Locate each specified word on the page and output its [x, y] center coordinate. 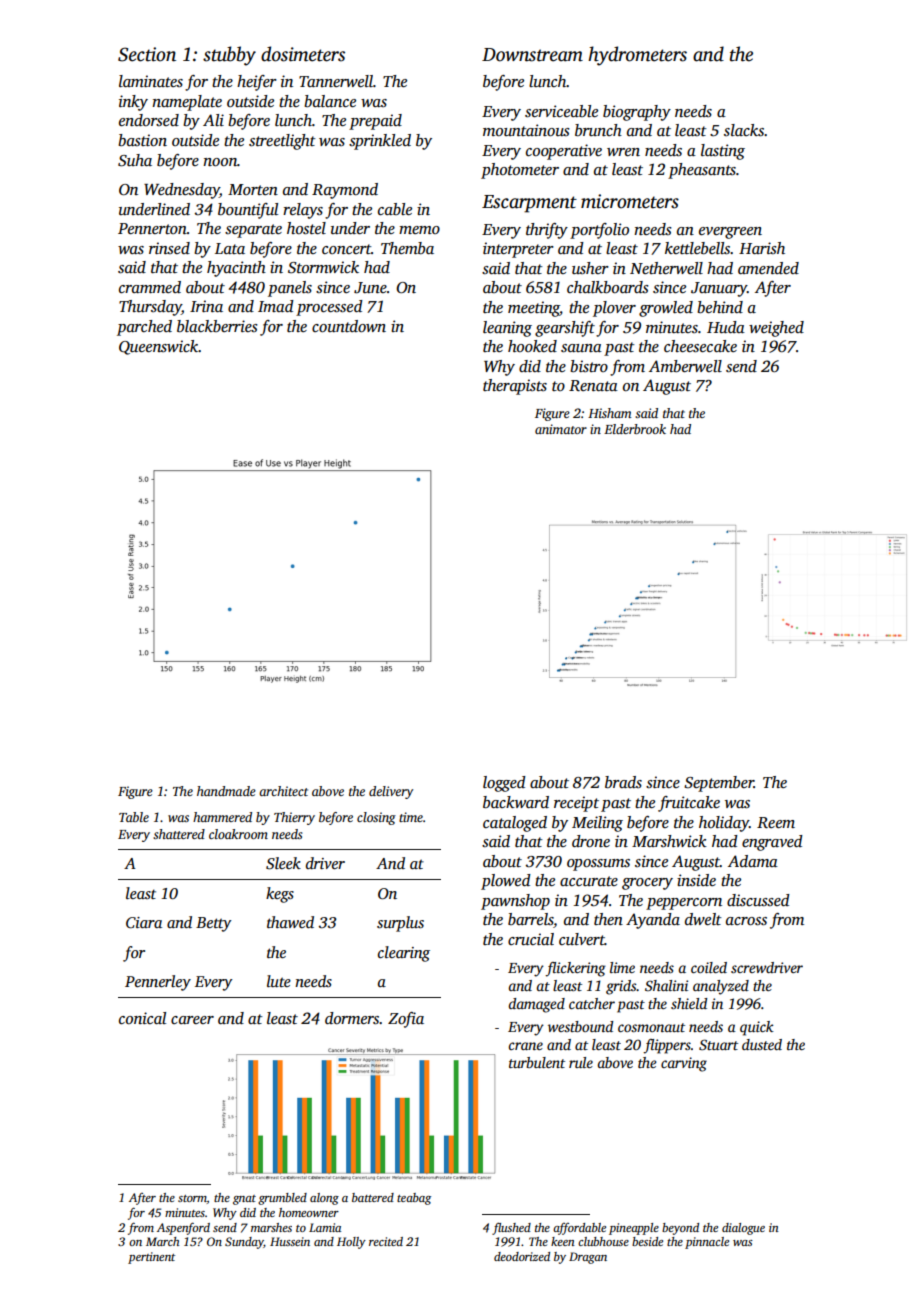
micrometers [630, 201]
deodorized [522, 1256]
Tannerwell [336, 81]
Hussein [290, 1241]
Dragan [588, 1258]
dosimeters [303, 54]
